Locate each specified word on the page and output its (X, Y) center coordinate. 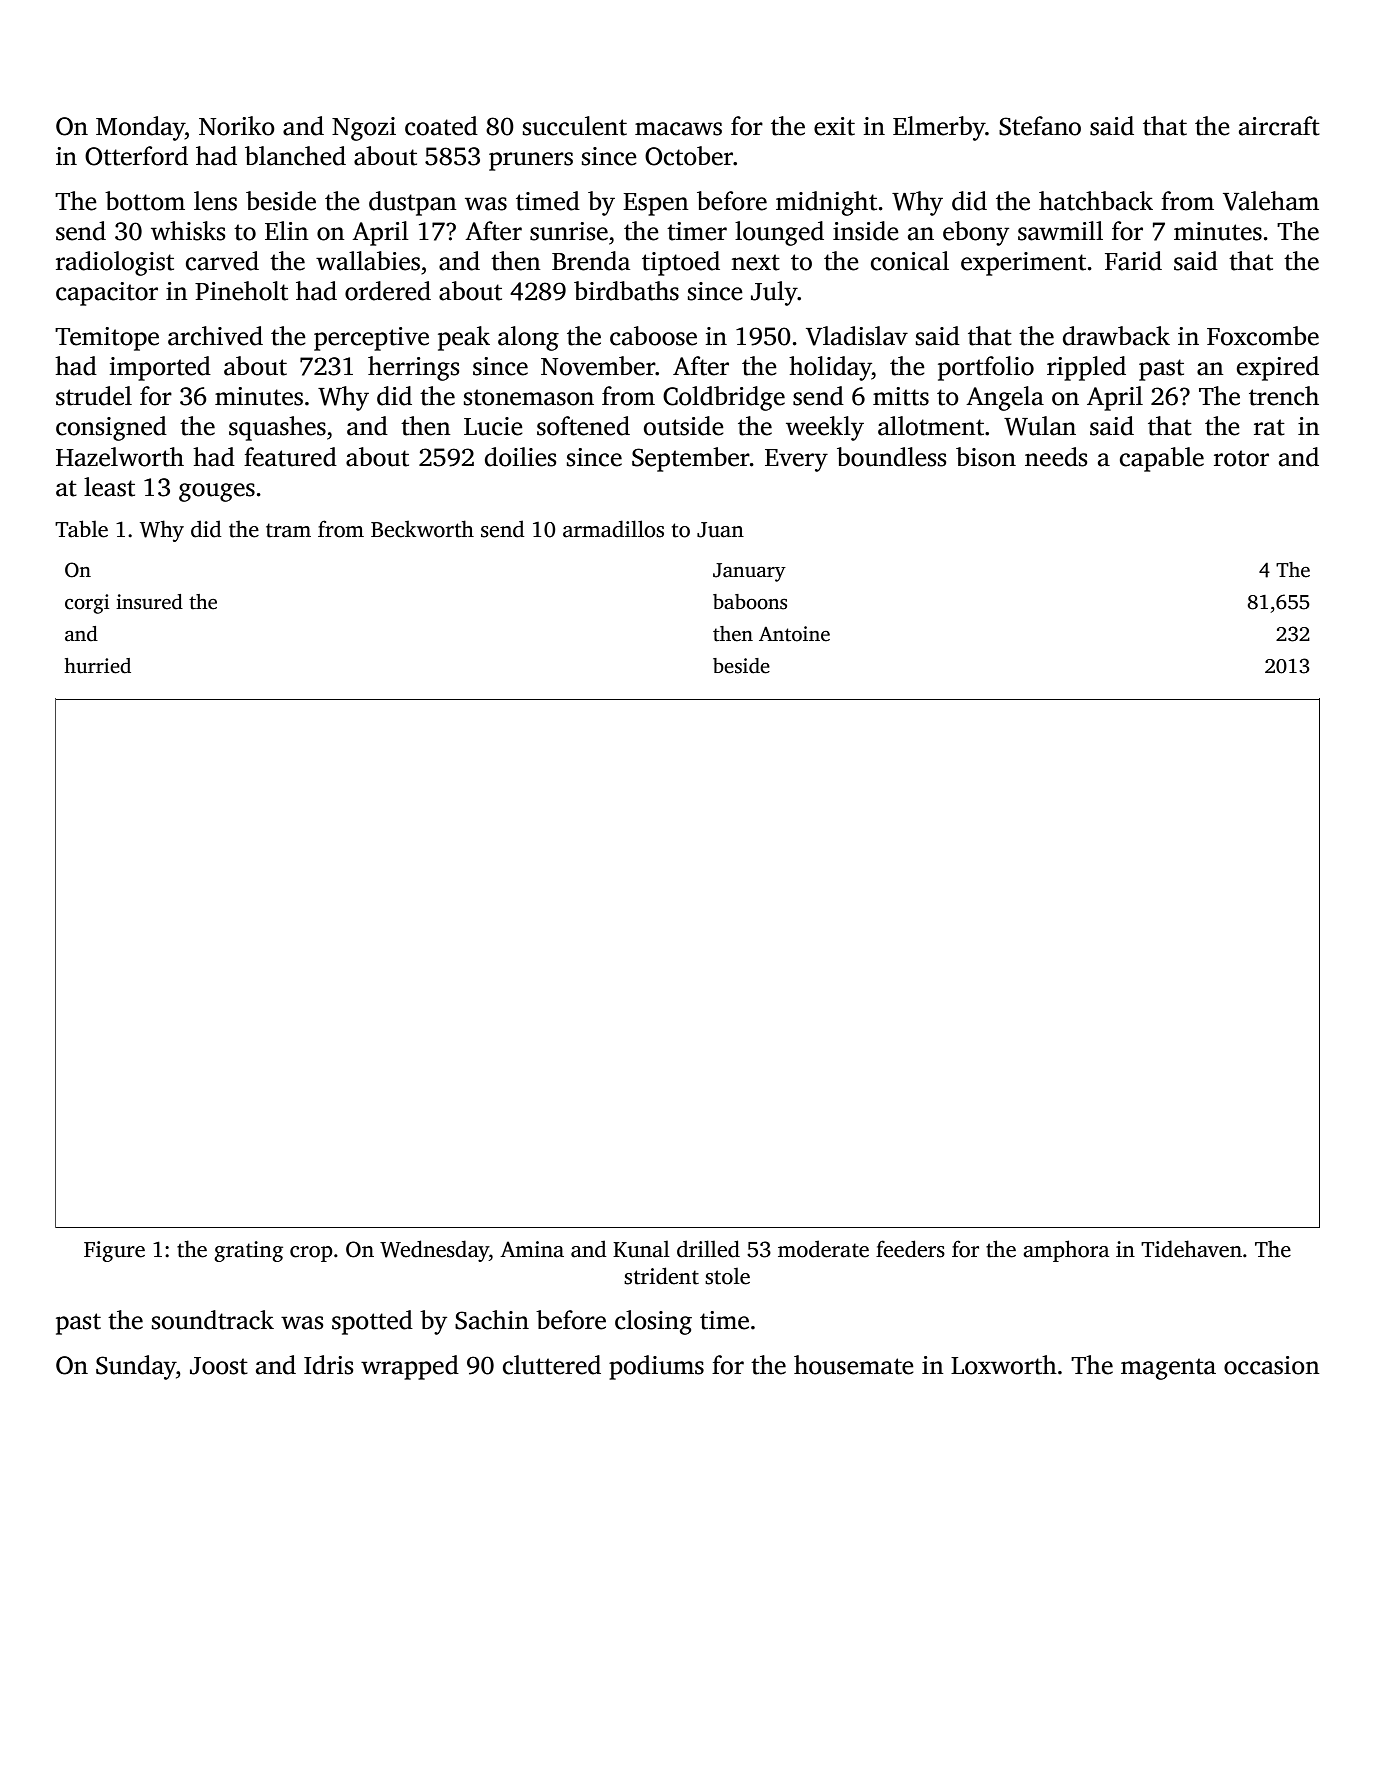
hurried (97, 666)
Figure (114, 1251)
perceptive (371, 339)
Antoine (794, 634)
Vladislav (857, 336)
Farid (1133, 261)
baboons (750, 602)
